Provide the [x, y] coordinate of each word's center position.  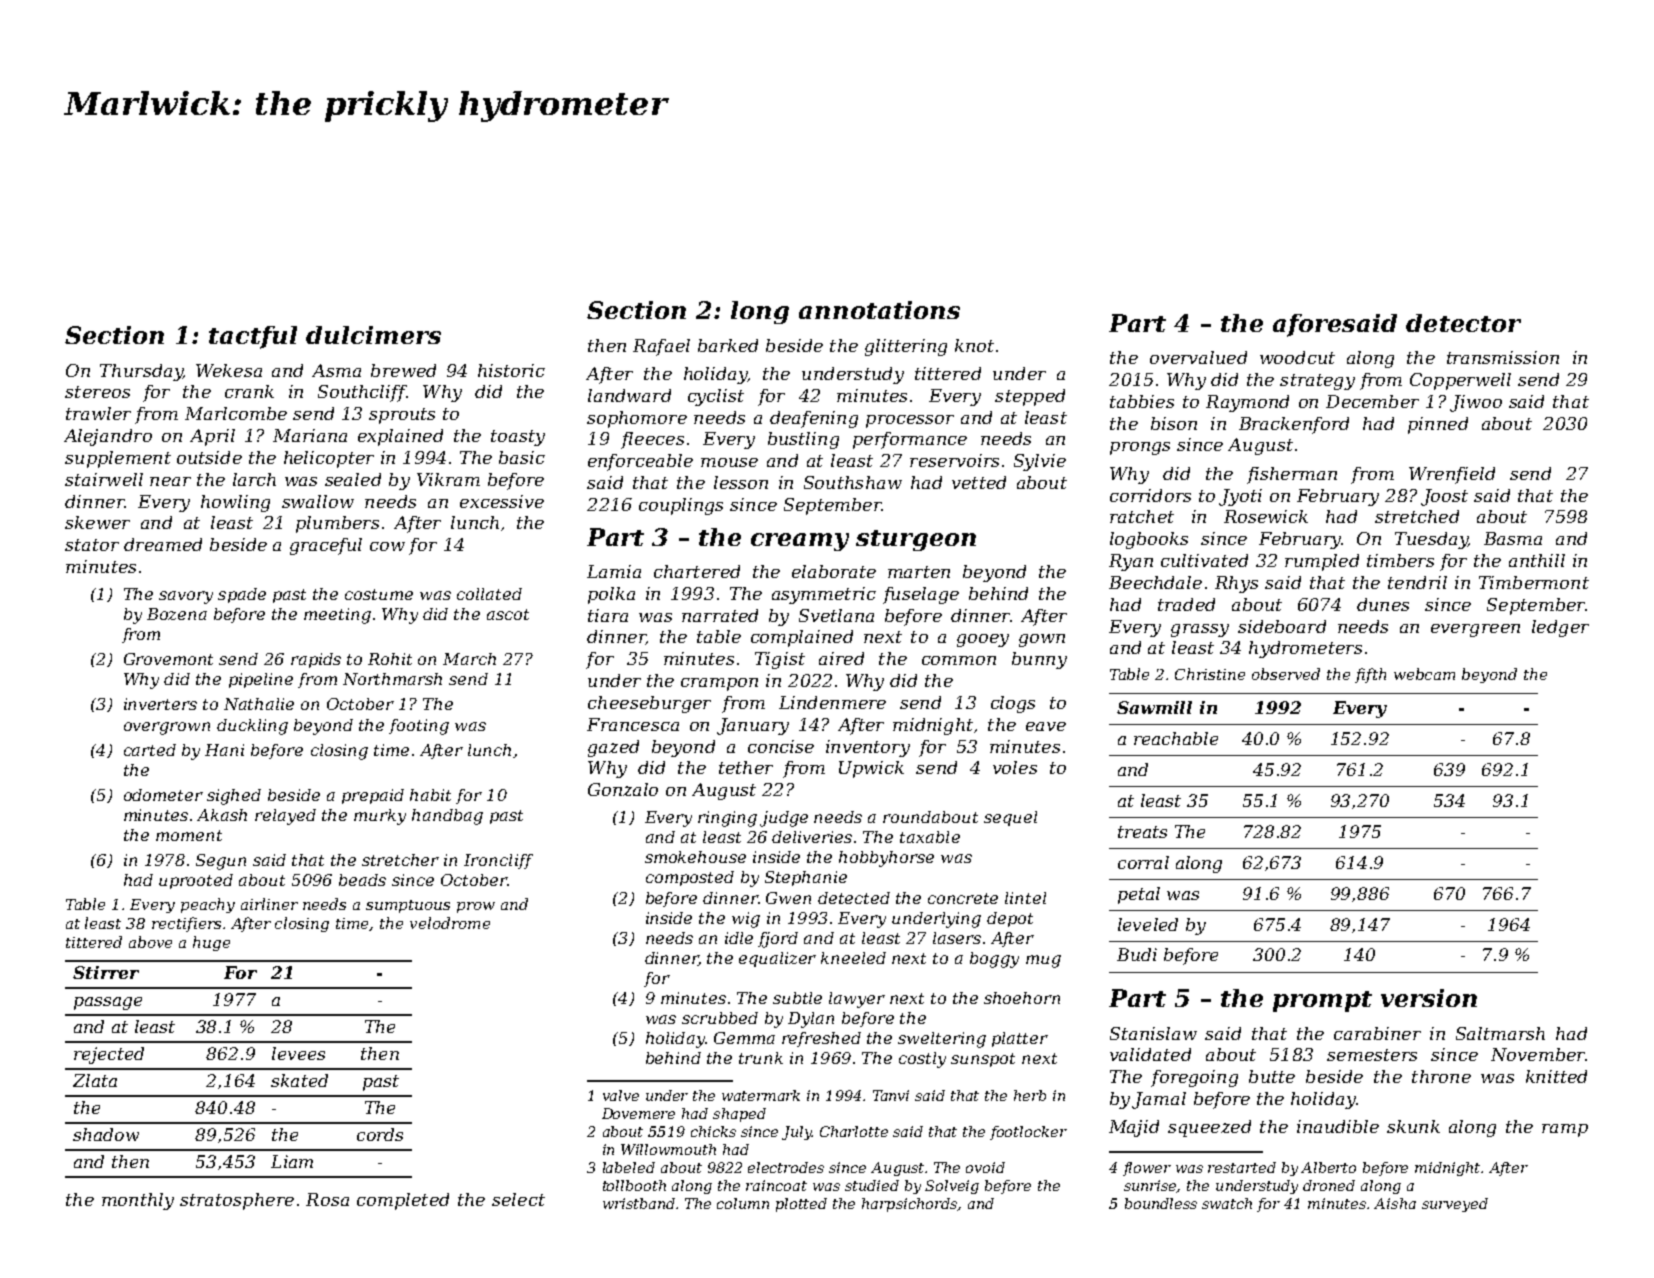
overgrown [167, 728]
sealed [353, 479]
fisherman [1292, 475]
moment [189, 835]
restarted [1242, 1167]
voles [1015, 767]
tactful [253, 337]
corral [1143, 862]
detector [1463, 323]
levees [298, 1053]
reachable [1176, 738]
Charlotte [854, 1131]
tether [746, 767]
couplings [681, 506]
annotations [879, 310]
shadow [106, 1134]
